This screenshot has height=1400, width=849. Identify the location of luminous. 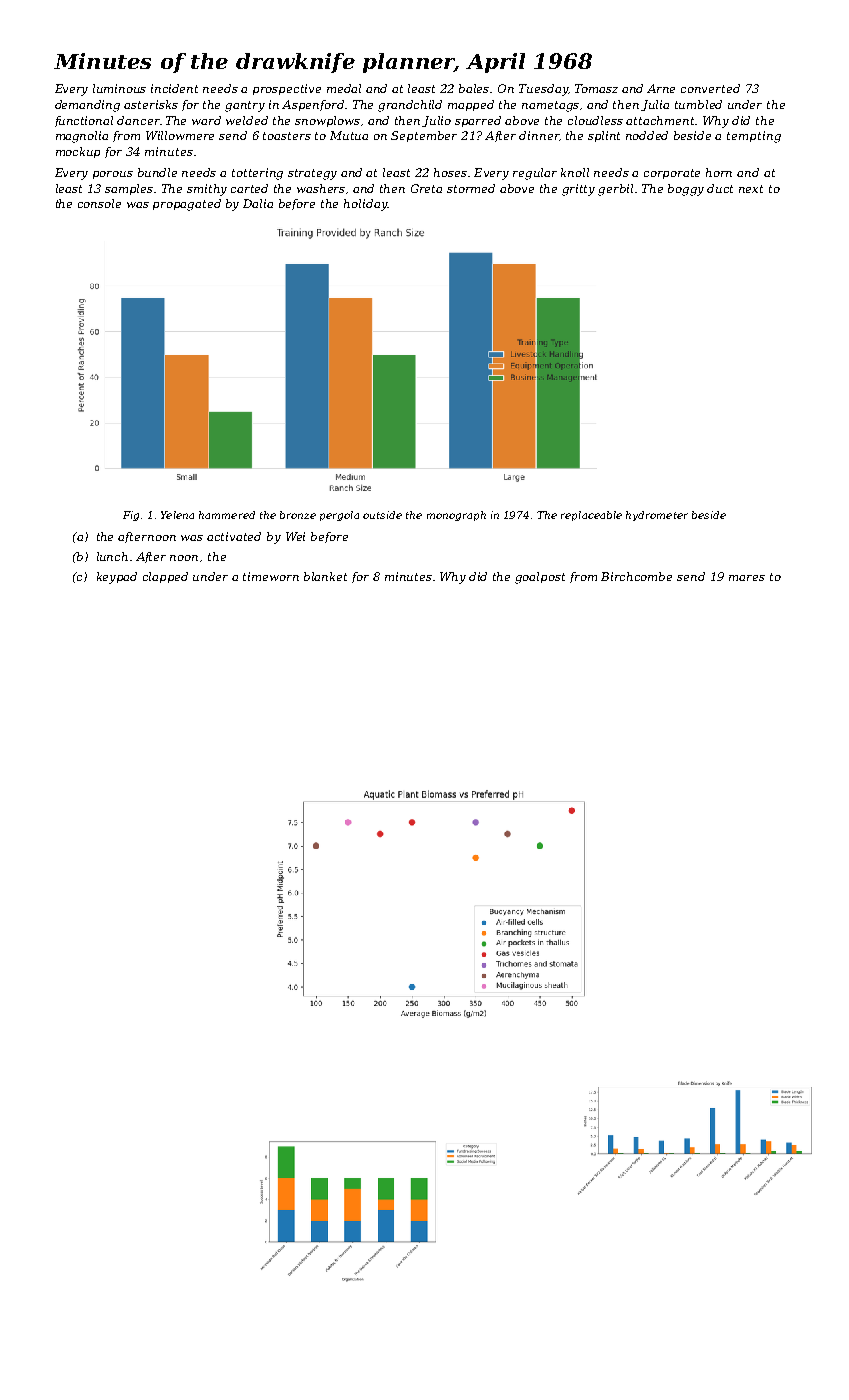
(119, 88).
